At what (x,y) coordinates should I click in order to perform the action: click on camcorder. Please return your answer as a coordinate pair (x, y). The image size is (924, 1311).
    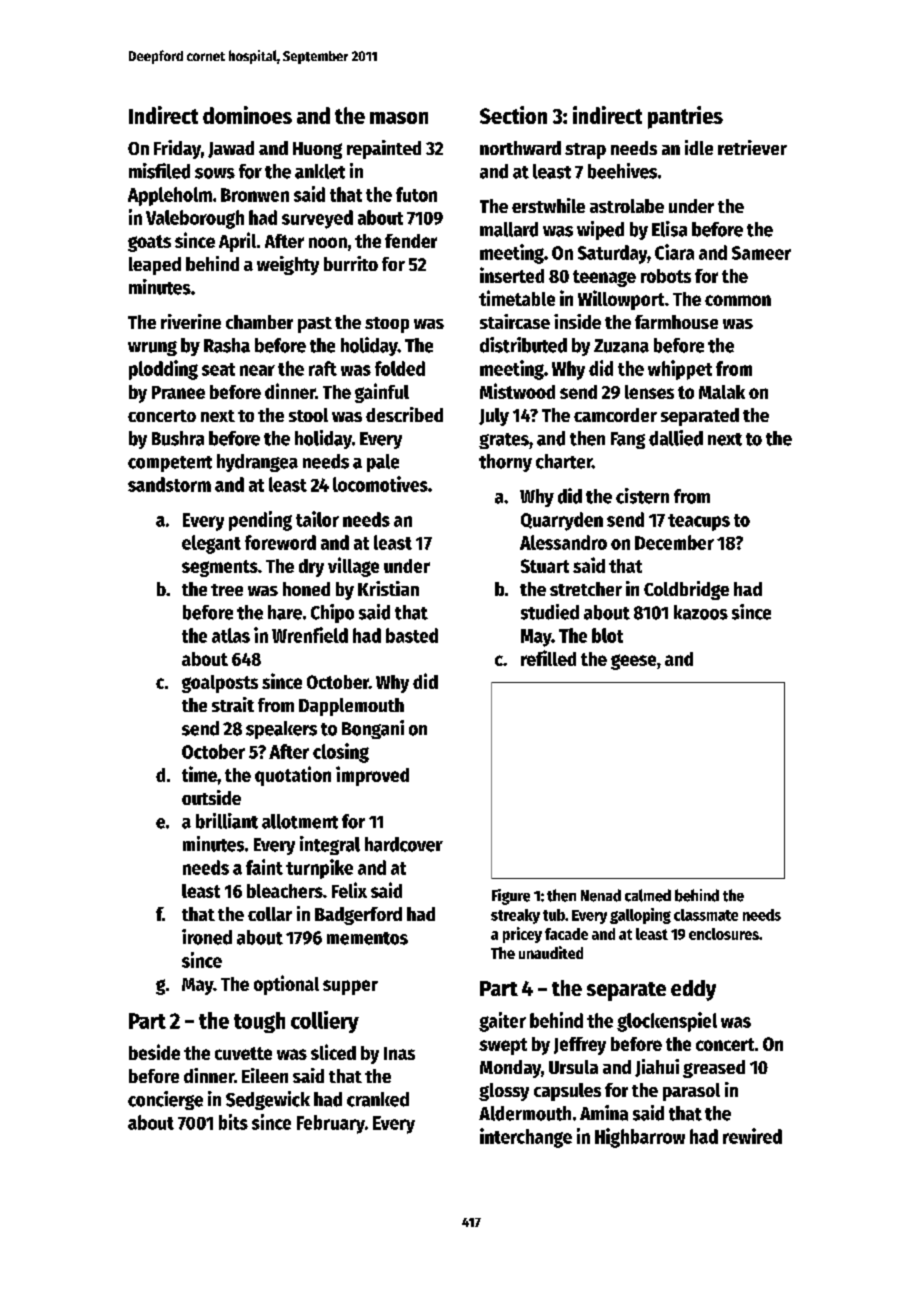
    Looking at the image, I should click on (615, 415).
